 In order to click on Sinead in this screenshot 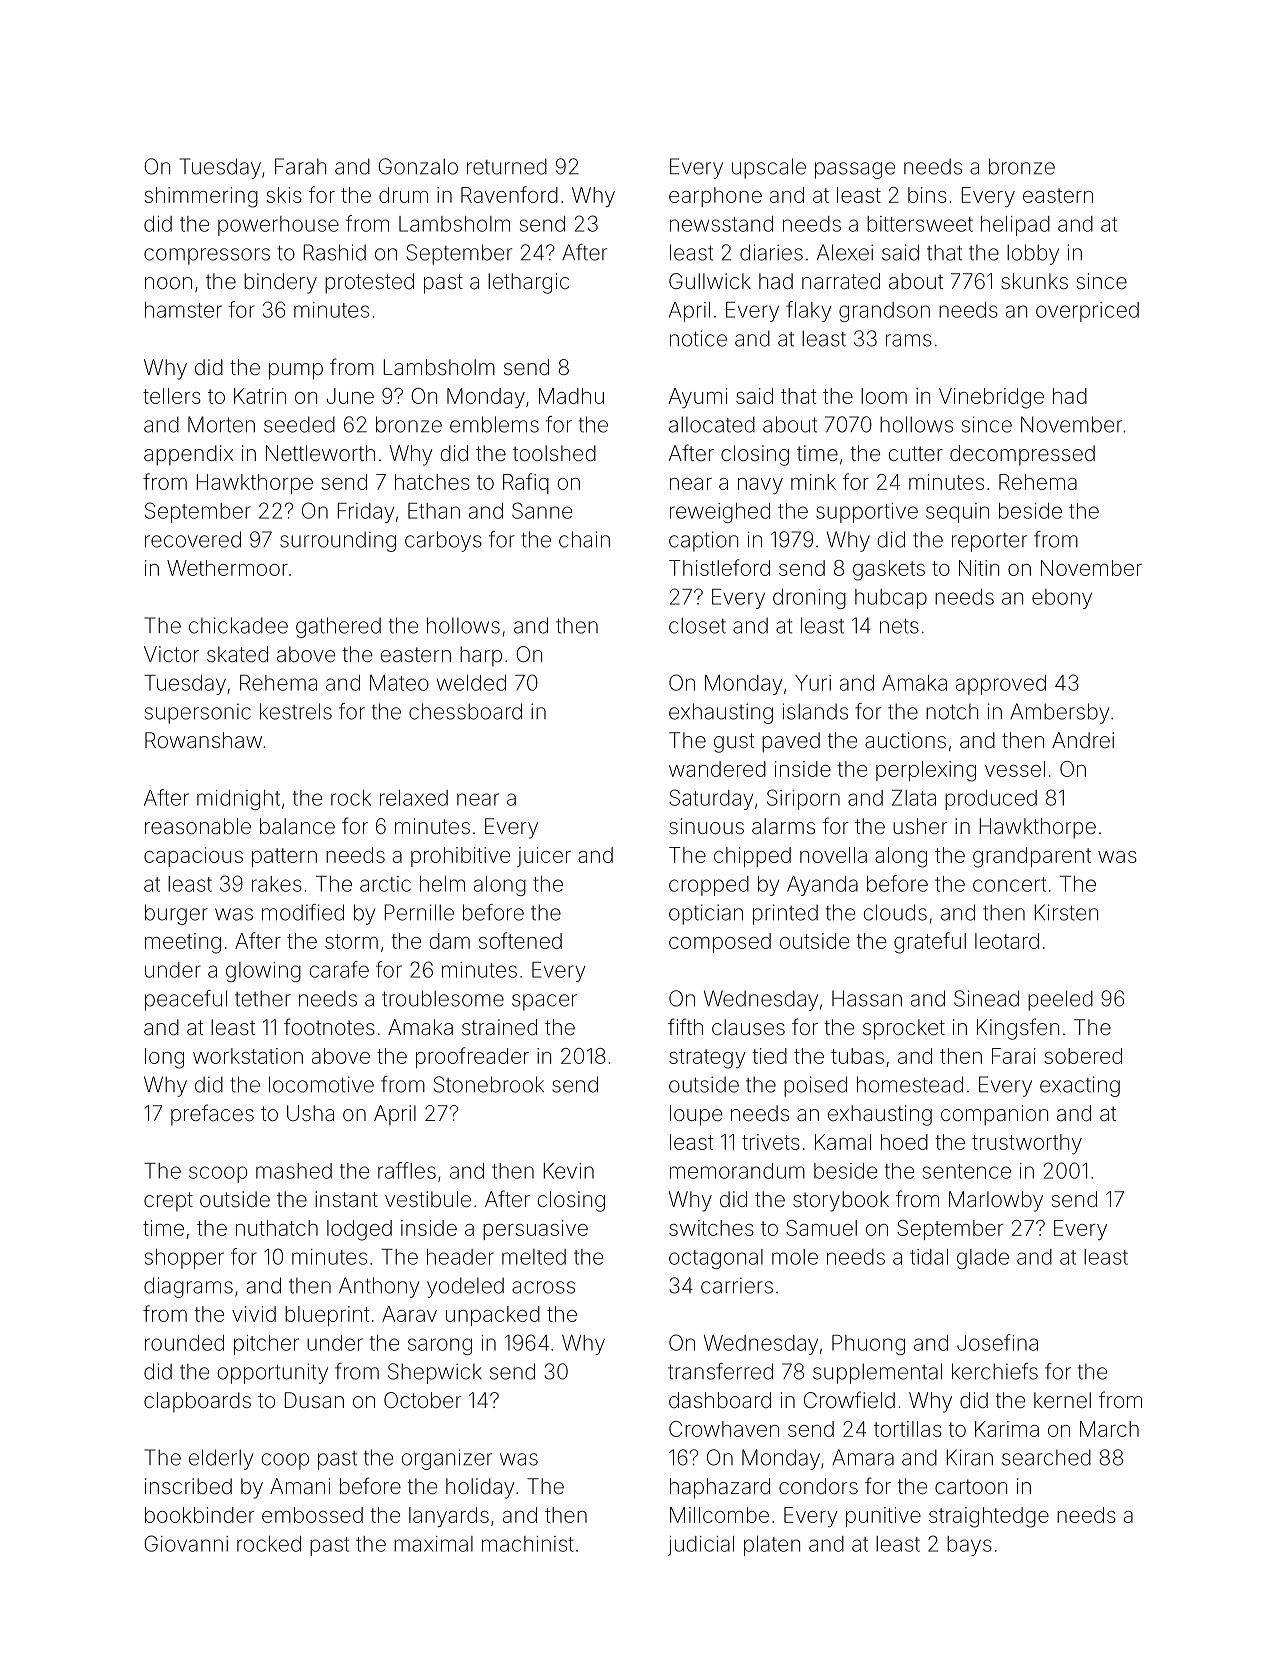, I will do `click(986, 998)`.
